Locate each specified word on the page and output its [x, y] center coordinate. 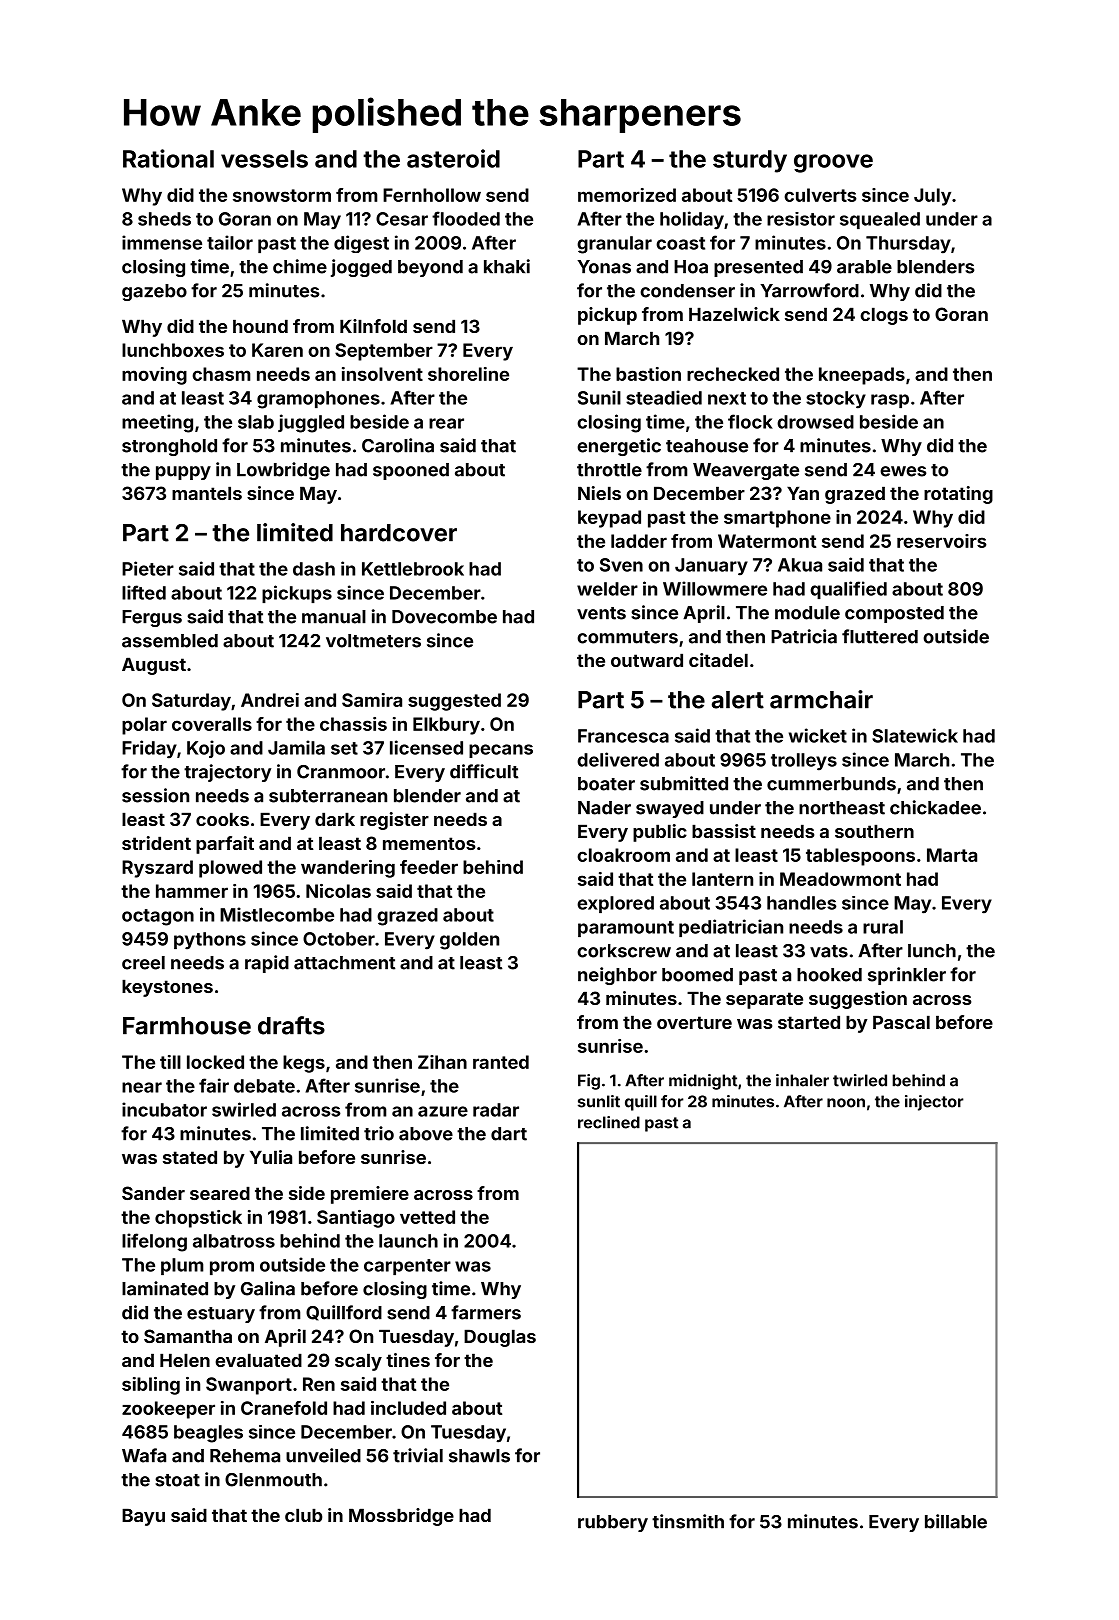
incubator [164, 1109]
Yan [803, 493]
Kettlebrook [413, 569]
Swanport [249, 1386]
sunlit [599, 1101]
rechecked [733, 374]
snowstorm [282, 195]
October [339, 939]
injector [934, 1103]
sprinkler [907, 976]
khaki [507, 266]
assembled [170, 641]
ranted [501, 1062]
